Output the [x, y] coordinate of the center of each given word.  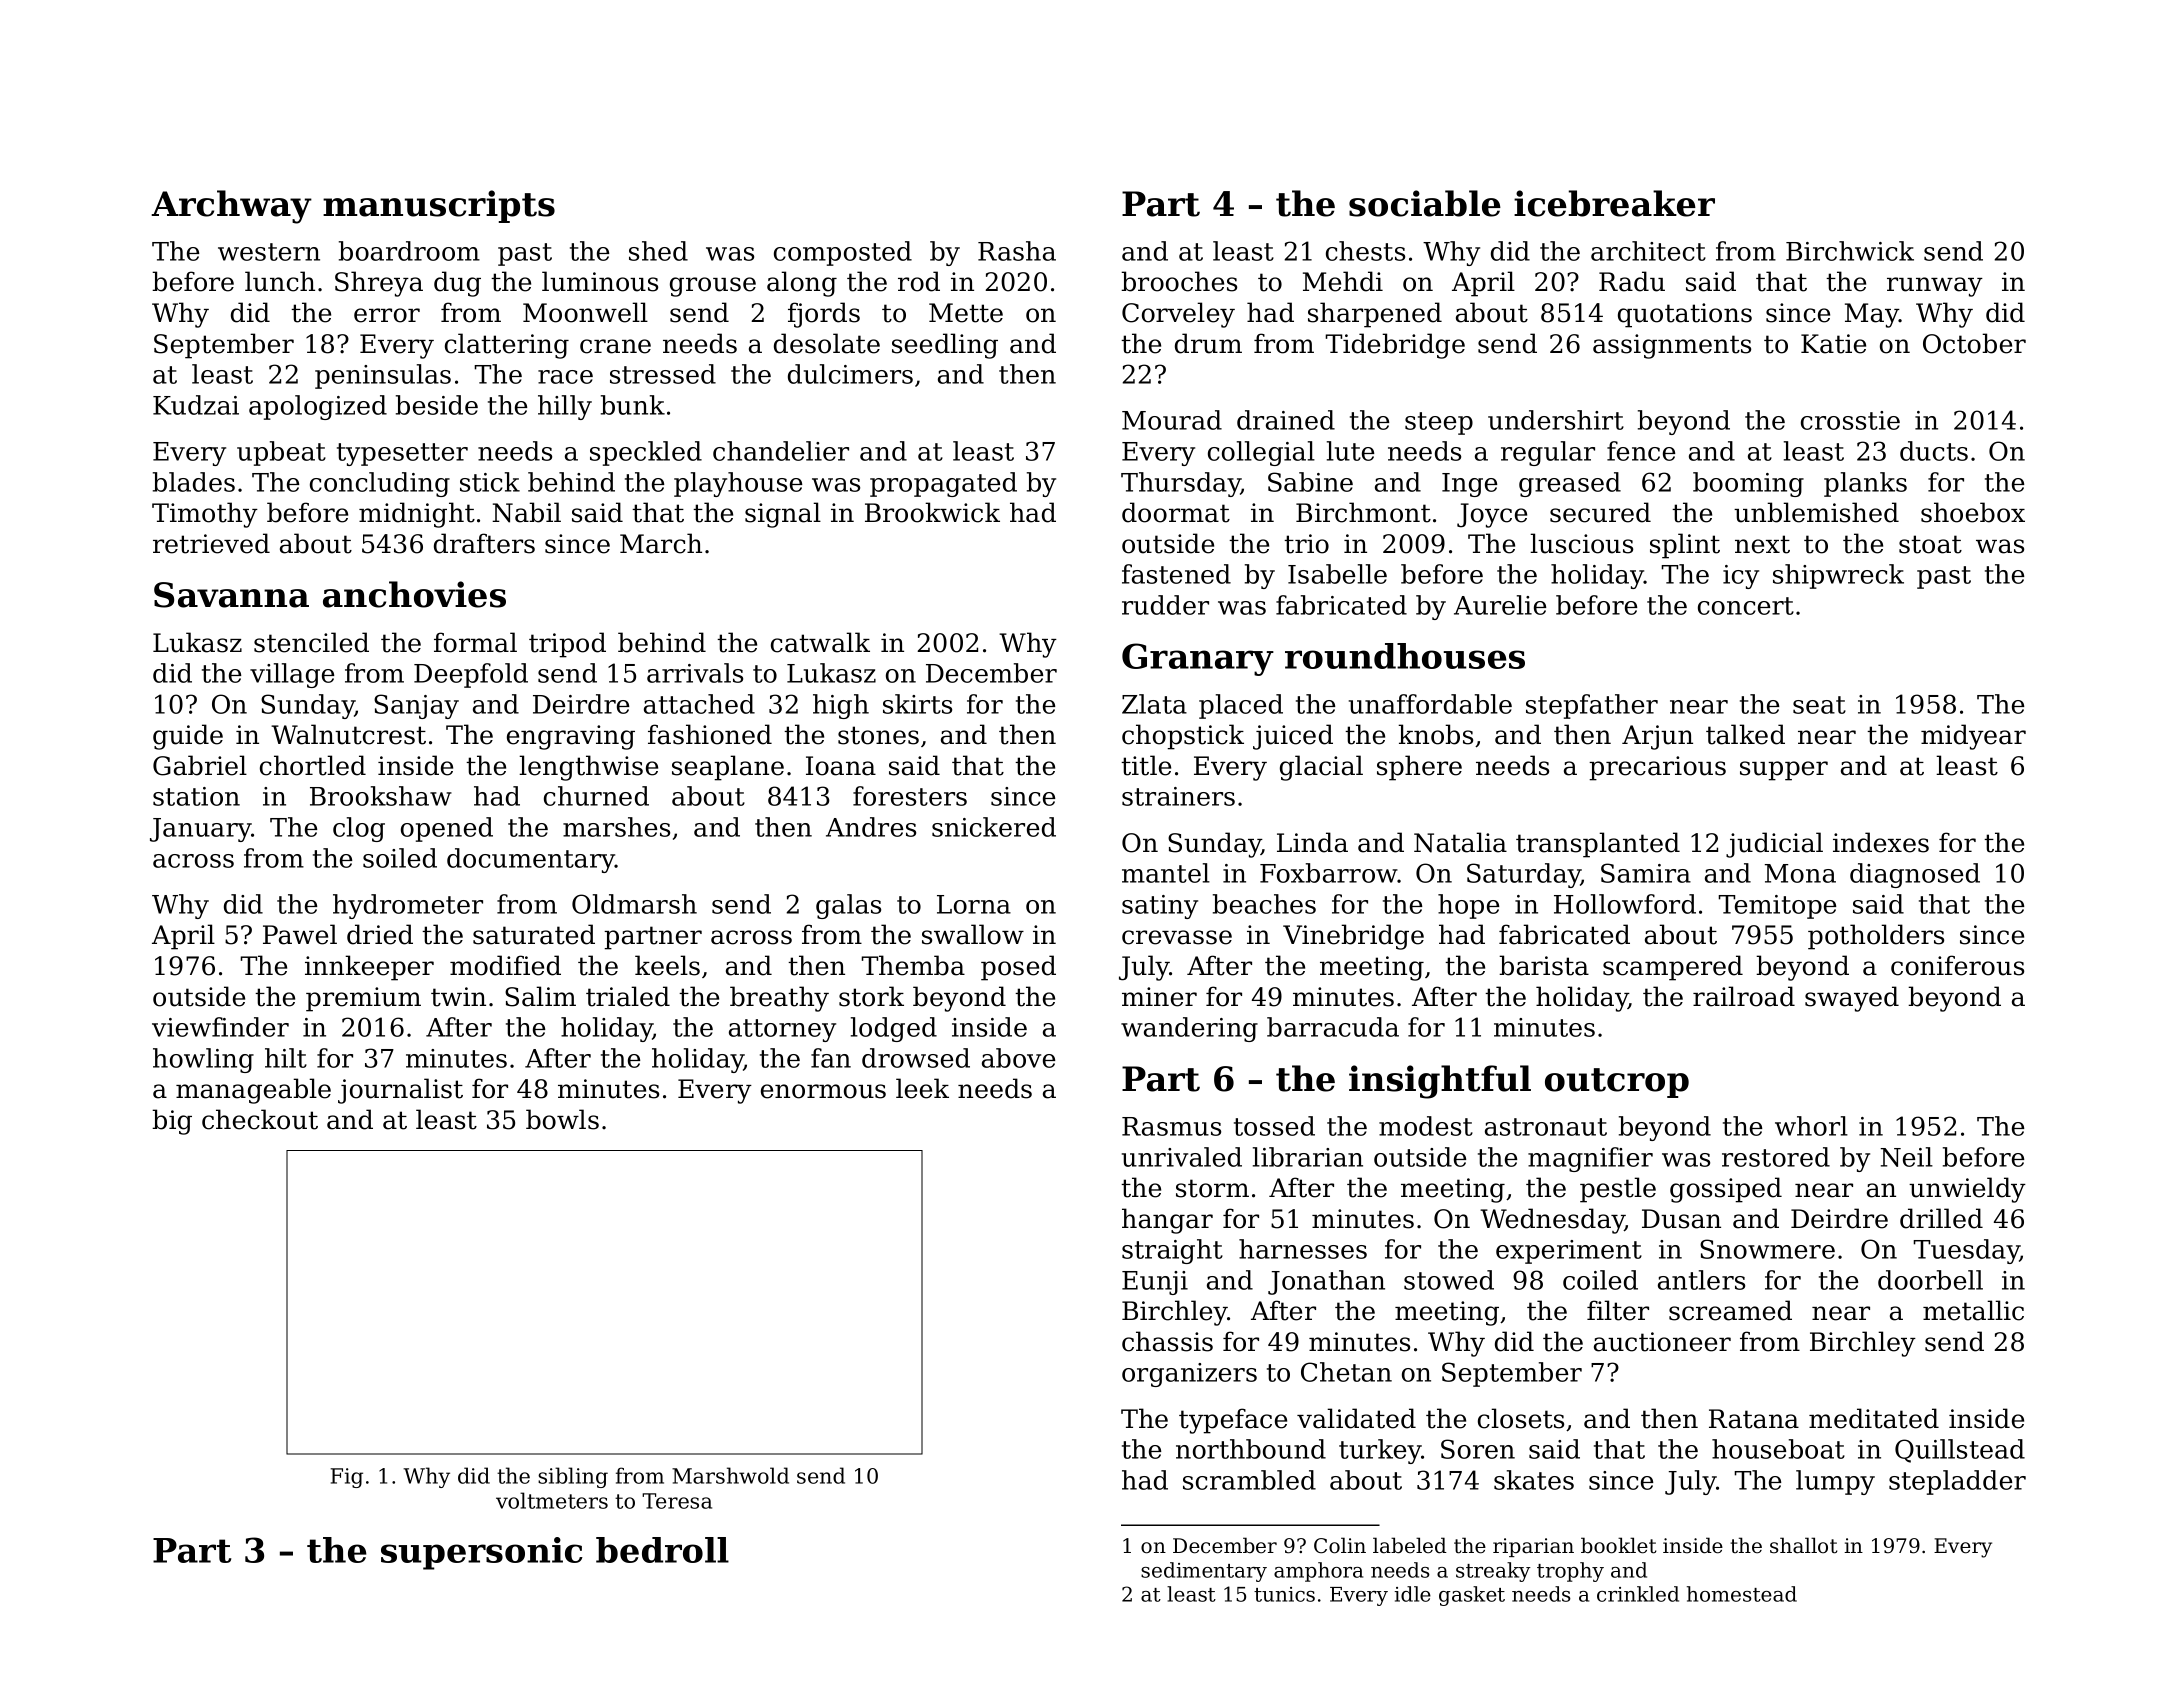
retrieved [211, 543]
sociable [1425, 203]
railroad [1744, 996]
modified [505, 965]
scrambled [1249, 1480]
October [1974, 343]
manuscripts [439, 206]
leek [922, 1088]
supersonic [482, 1553]
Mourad [1172, 420]
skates [1534, 1480]
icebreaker [1614, 203]
